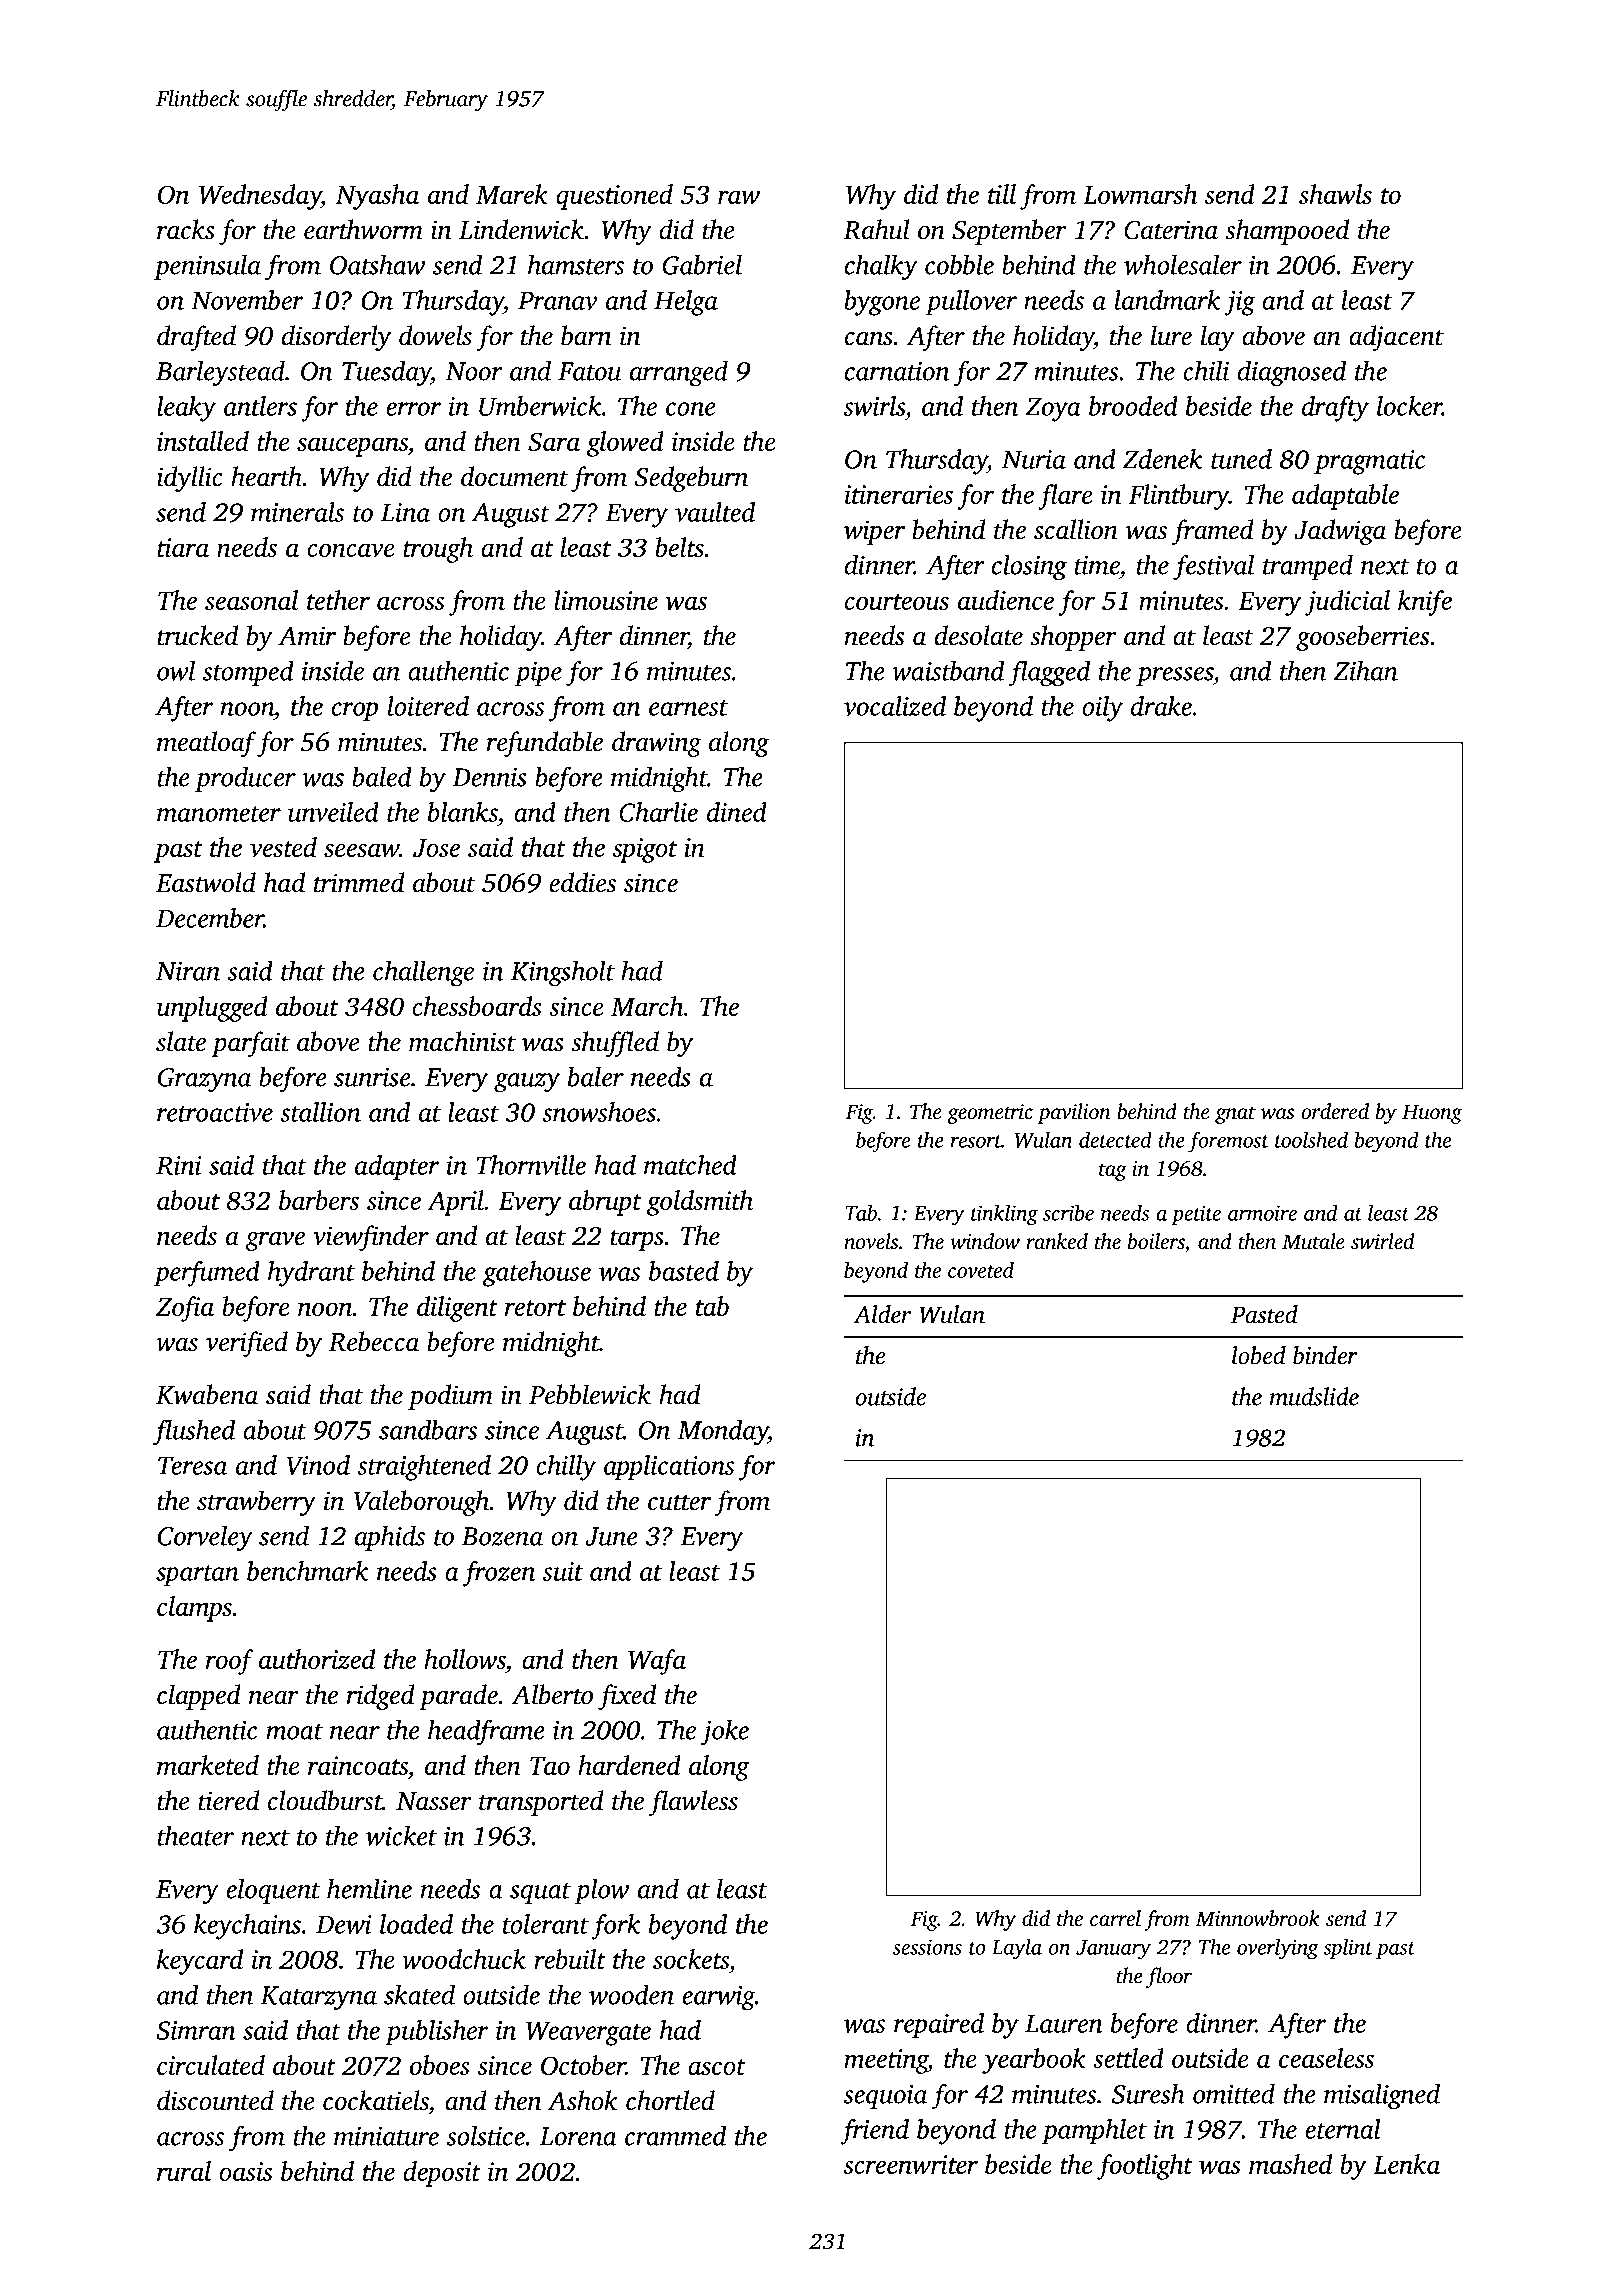  I want to click on Nasser, so click(434, 1801).
